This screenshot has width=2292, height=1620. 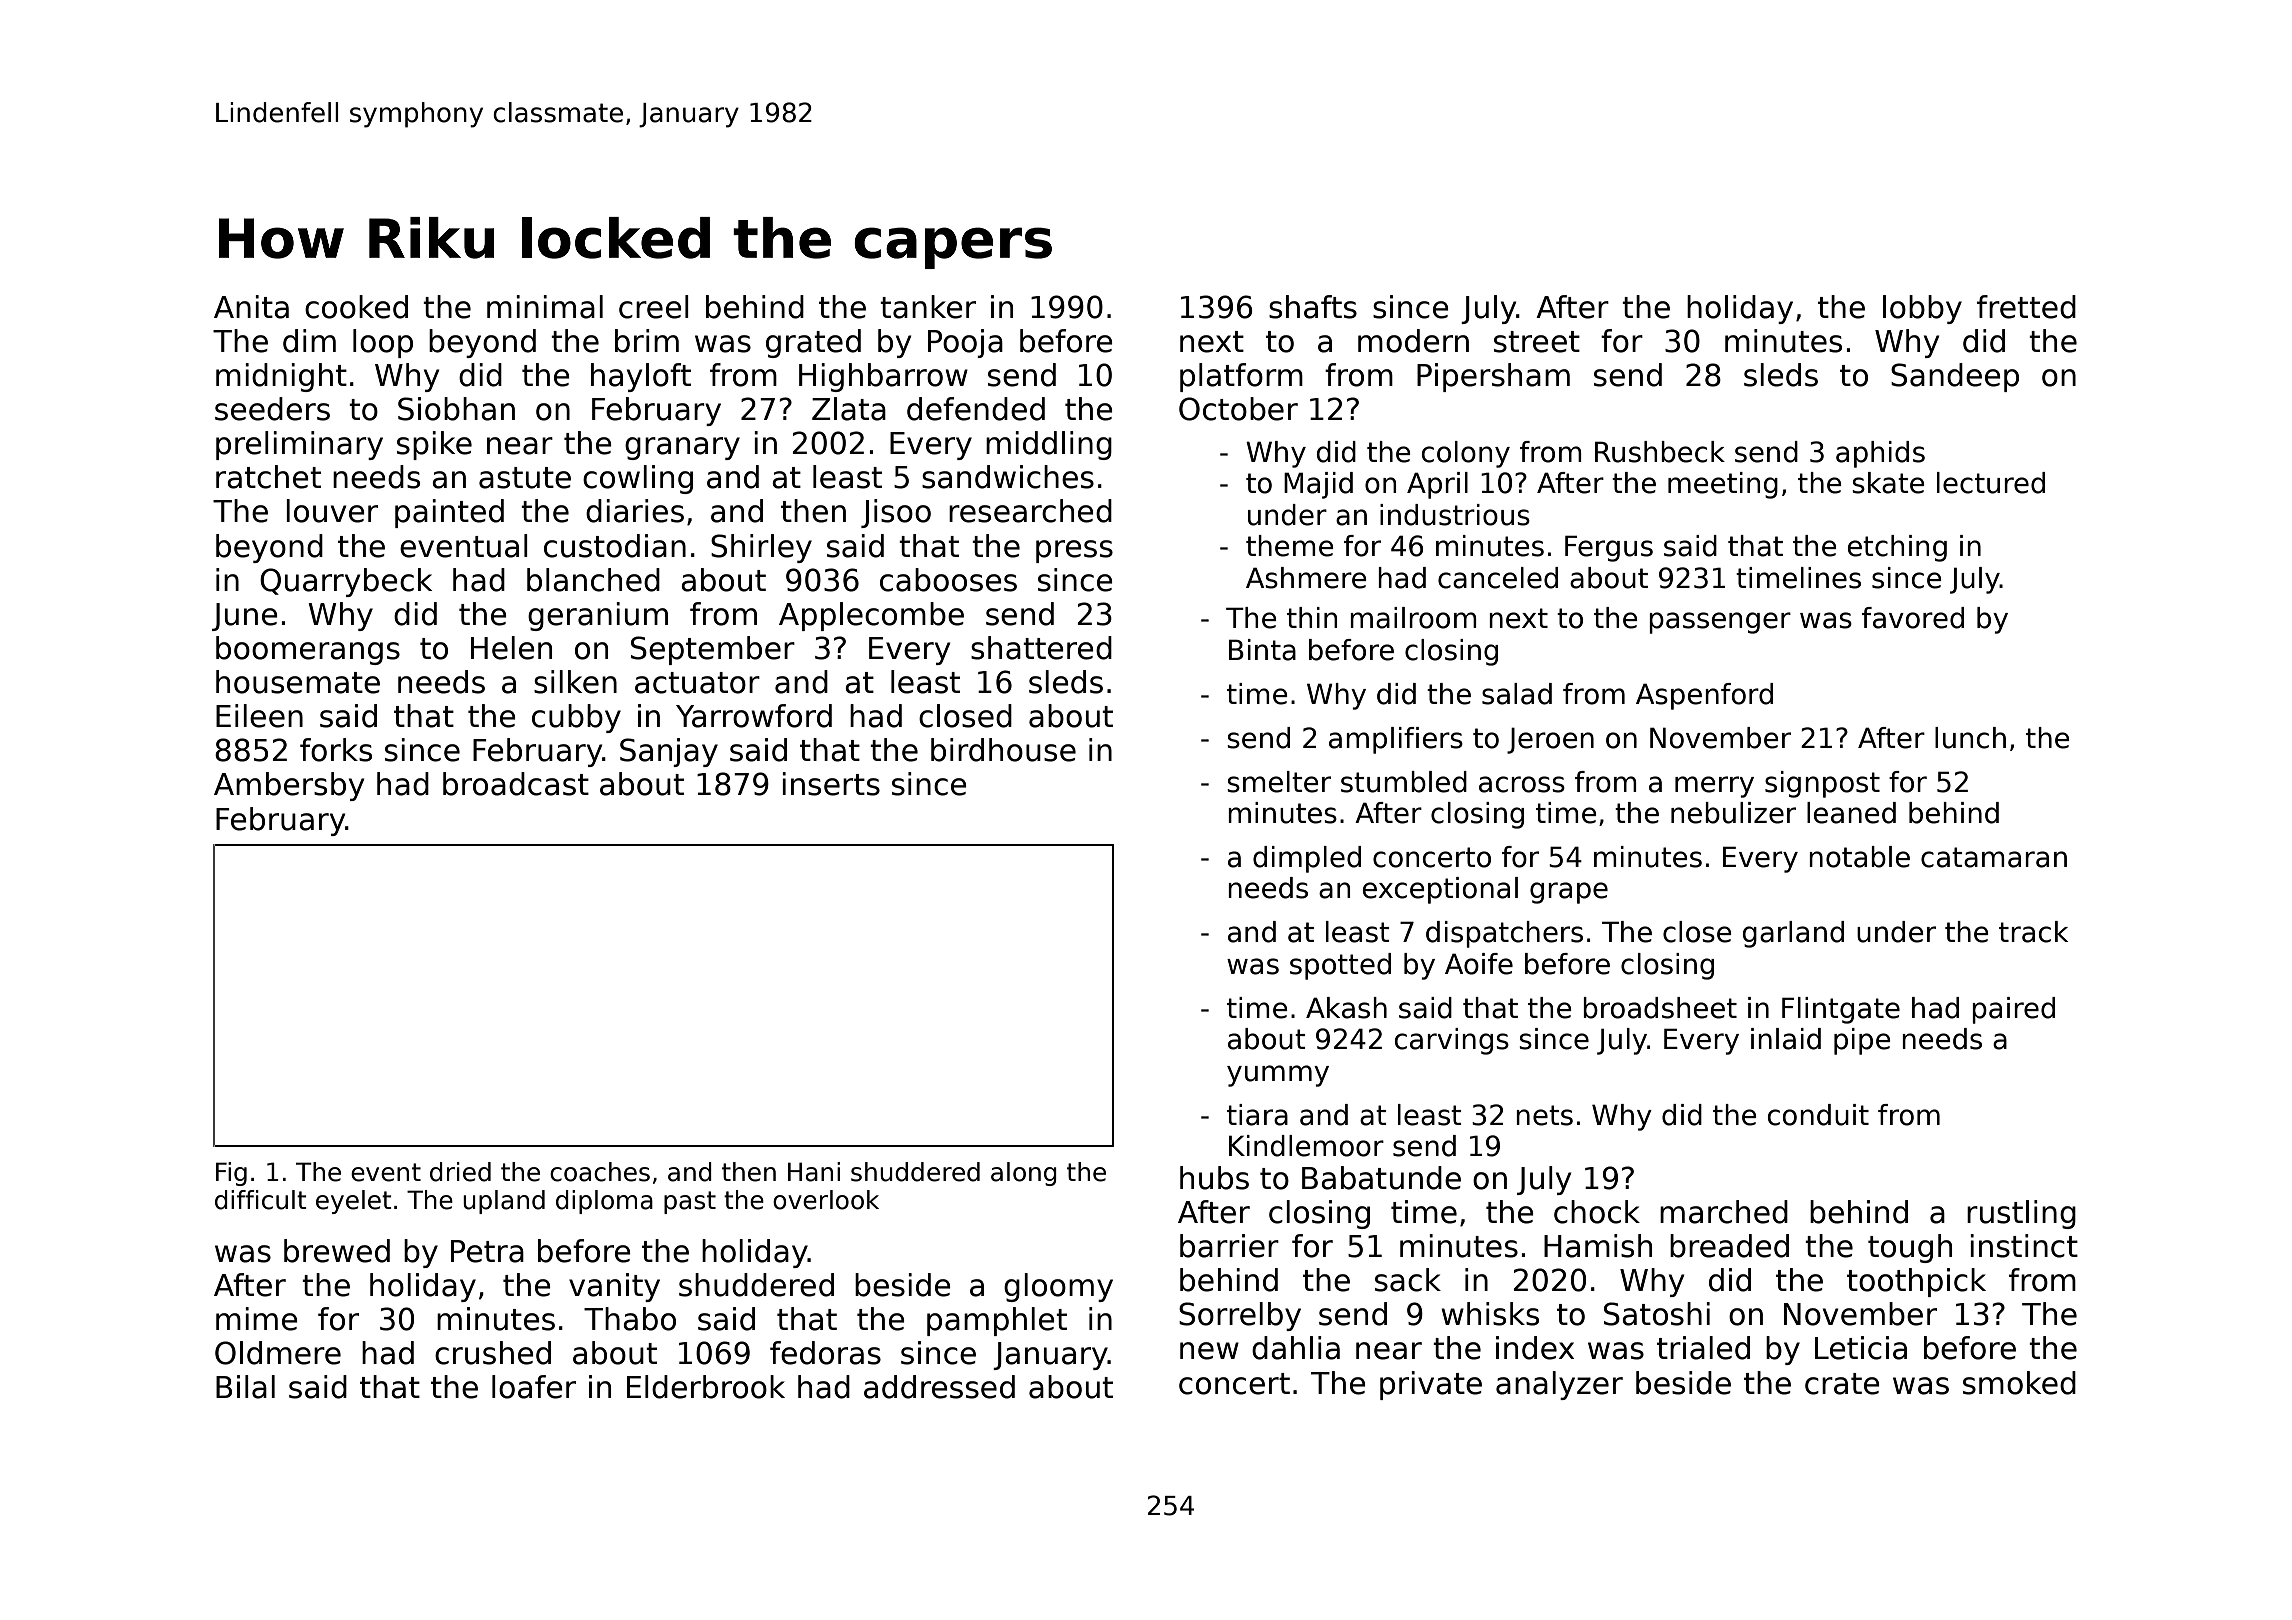 What do you see at coordinates (545, 307) in the screenshot?
I see `minimal` at bounding box center [545, 307].
